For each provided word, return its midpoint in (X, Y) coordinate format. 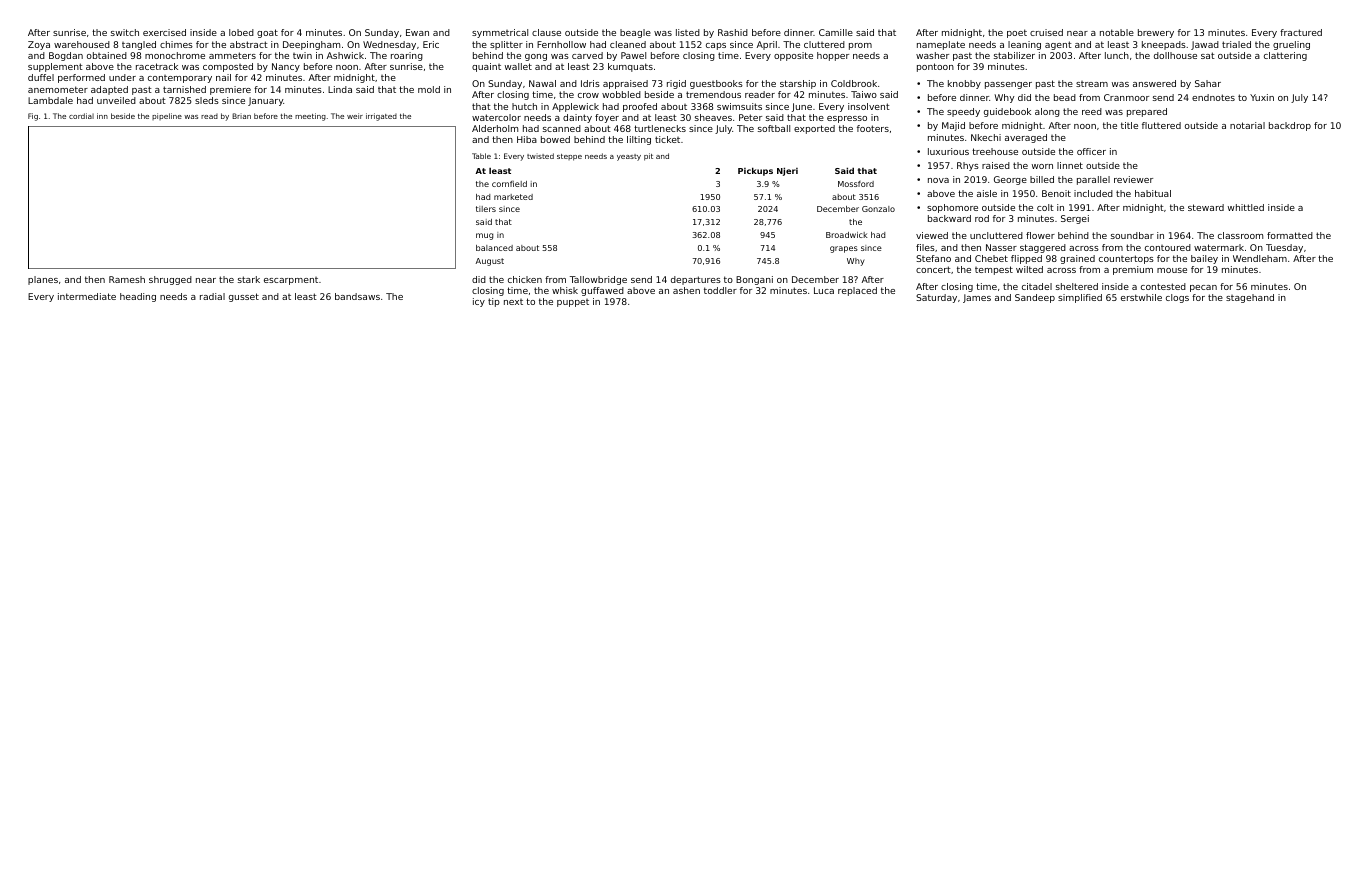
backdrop (1290, 126)
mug (484, 236)
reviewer (1133, 179)
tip (494, 302)
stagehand (1250, 298)
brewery (1156, 33)
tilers (486, 209)
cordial (81, 116)
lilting (639, 140)
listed (688, 32)
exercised (164, 32)
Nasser (1001, 247)
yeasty (629, 157)
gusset (244, 297)
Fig (33, 117)
